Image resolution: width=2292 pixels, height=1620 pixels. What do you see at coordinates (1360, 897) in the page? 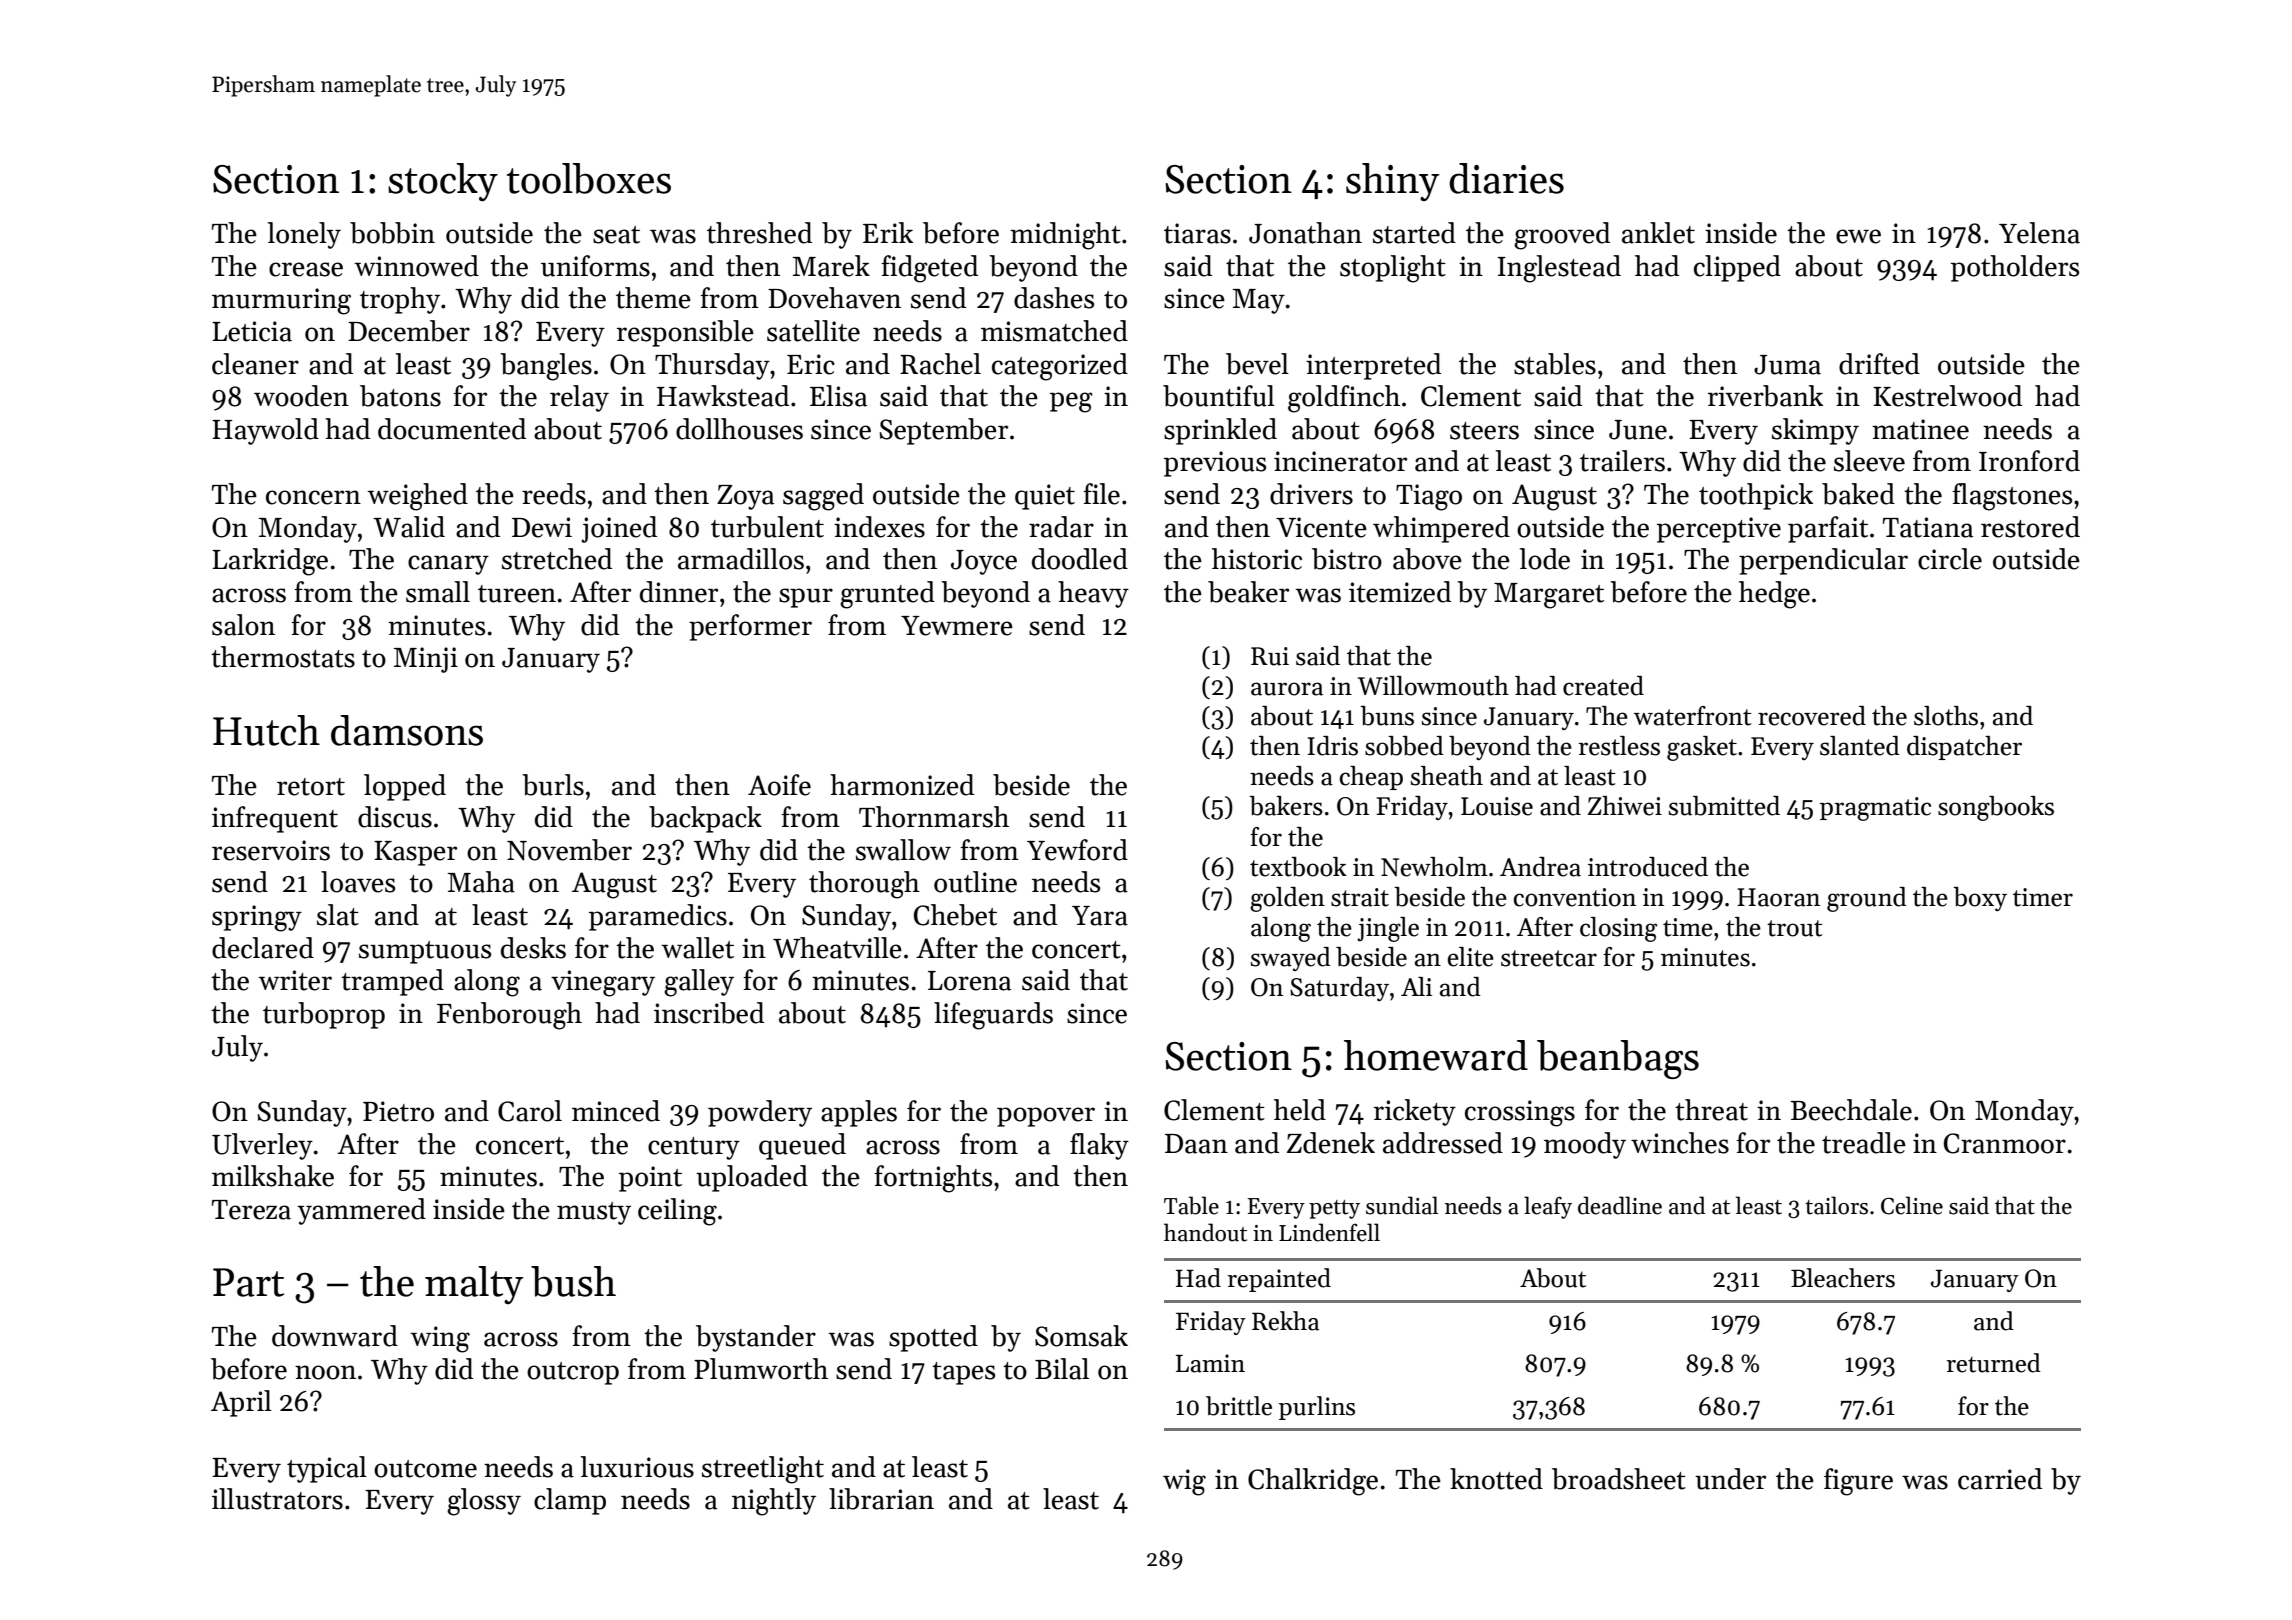
I see `strait` at bounding box center [1360, 897].
